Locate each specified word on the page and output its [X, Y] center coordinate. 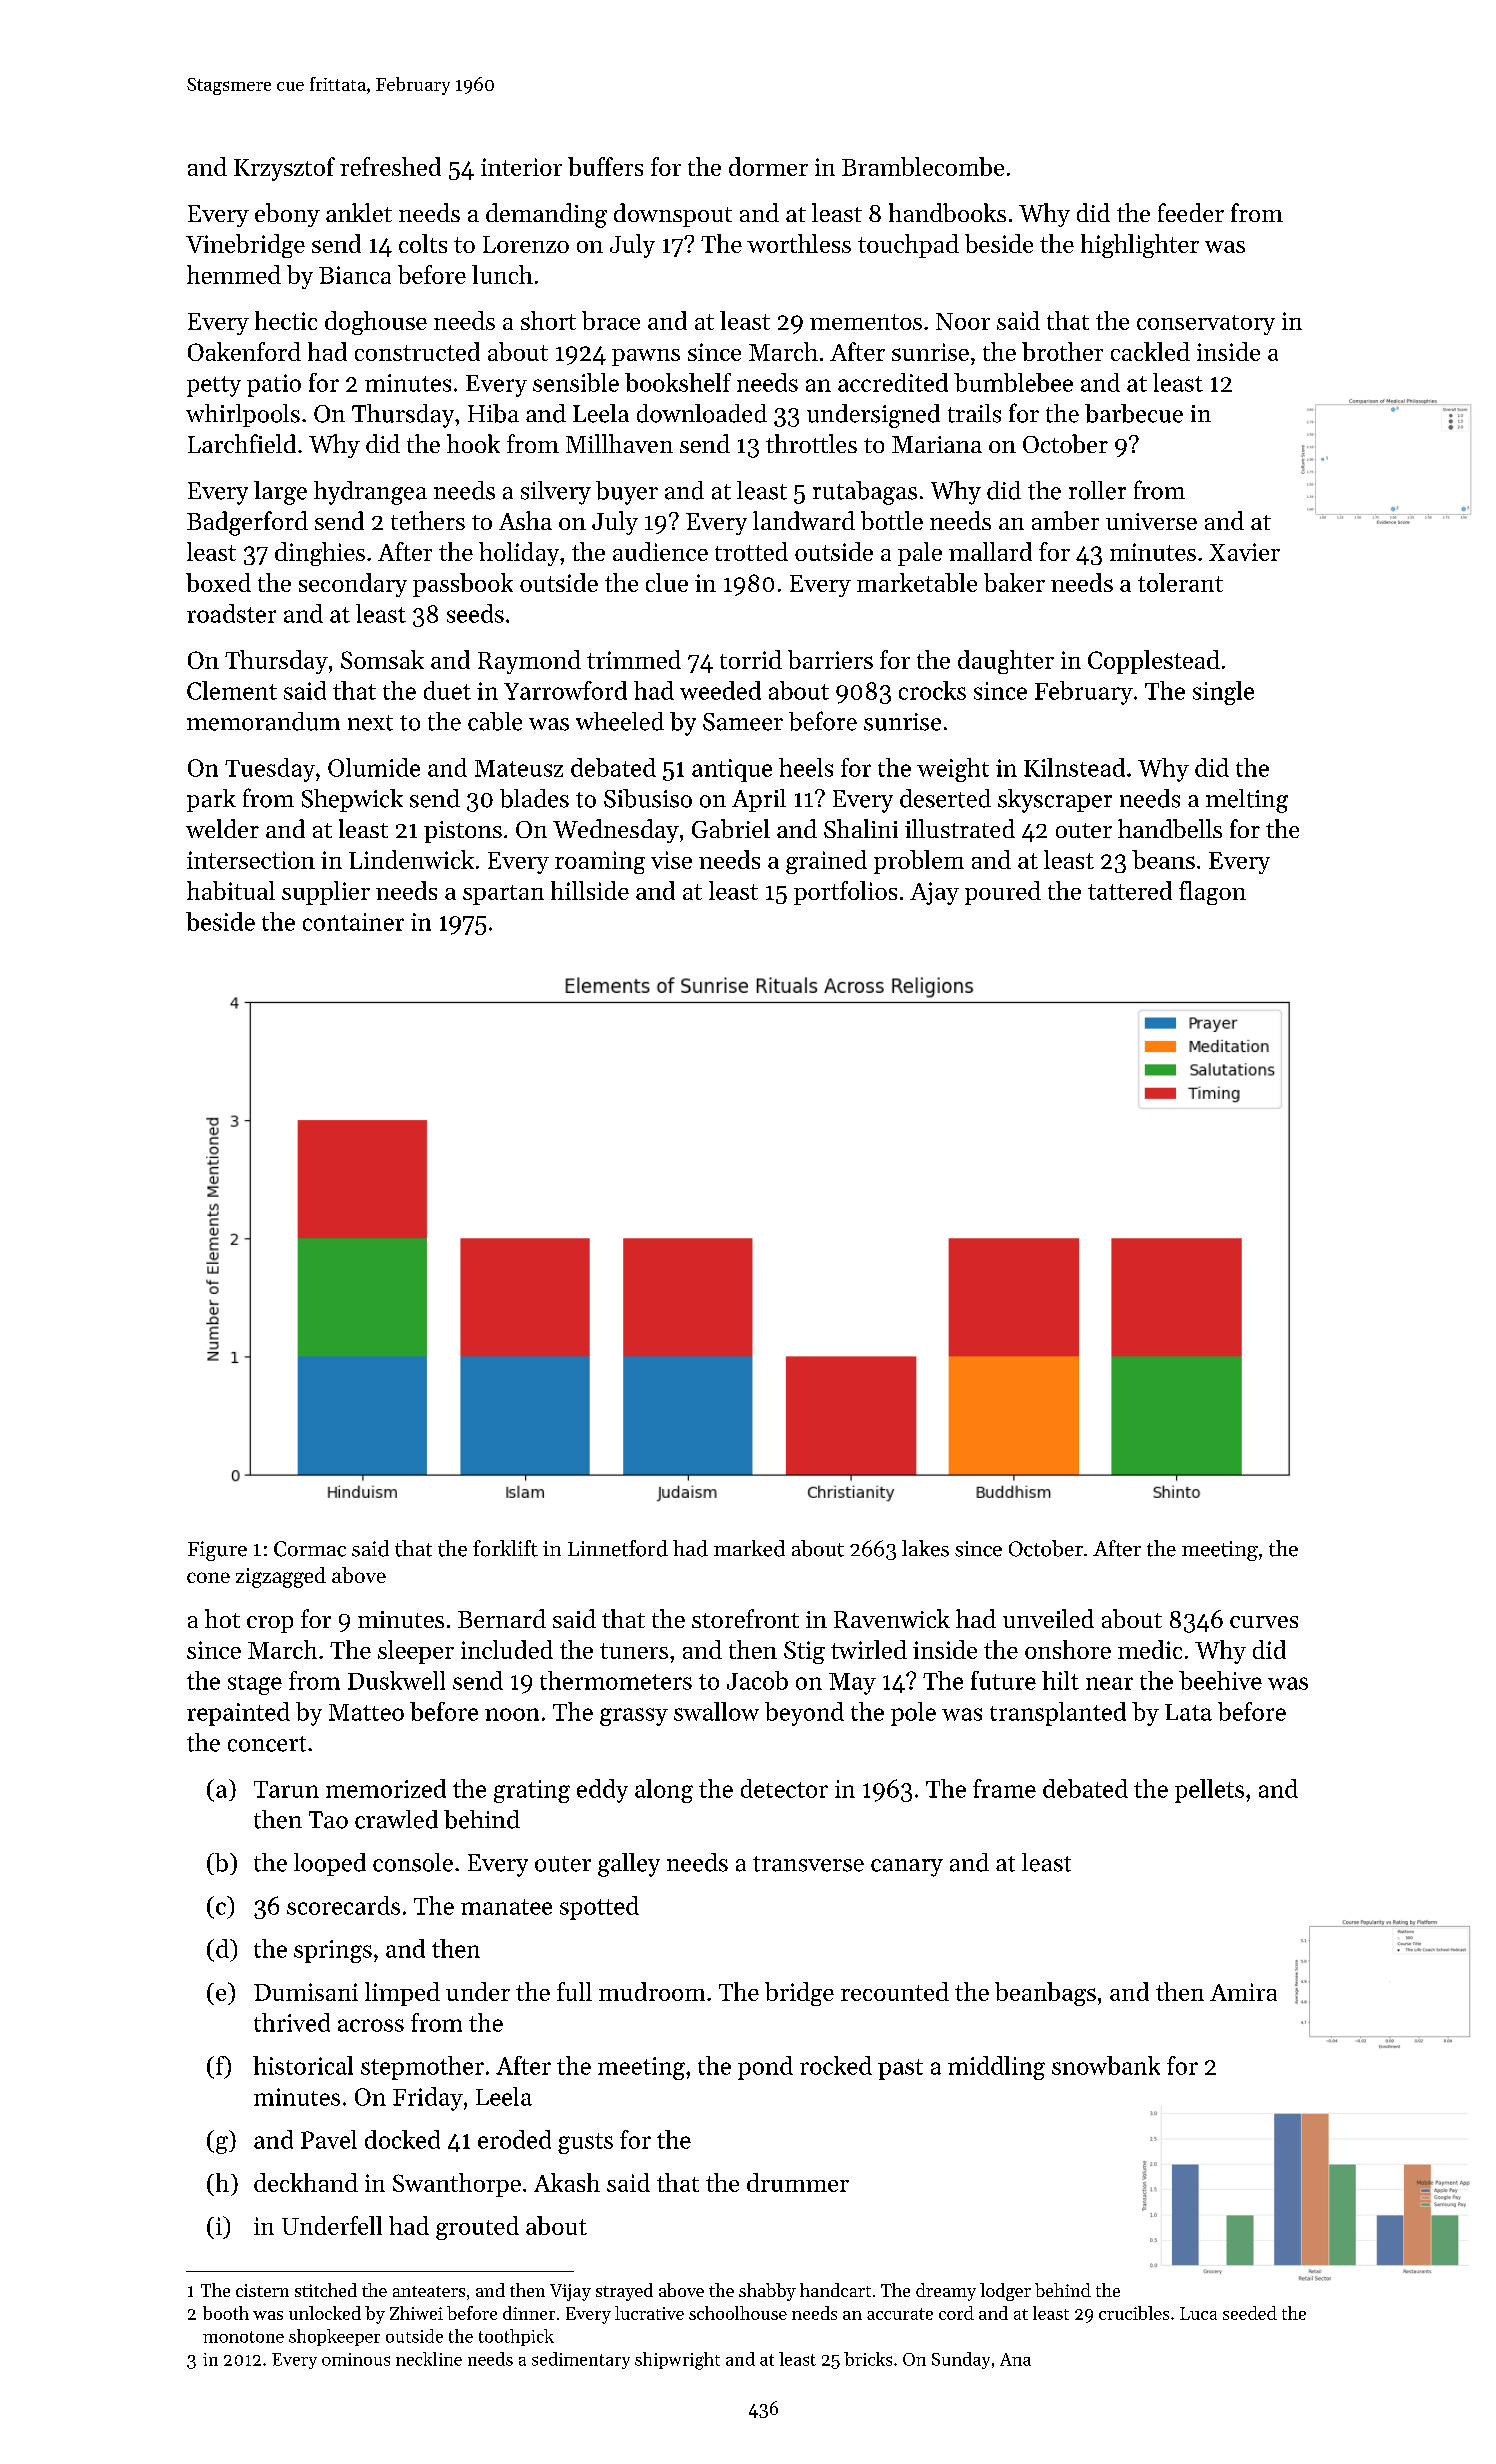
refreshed [390, 166]
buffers [605, 166]
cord [956, 2313]
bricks [868, 2359]
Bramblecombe [923, 166]
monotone [243, 2337]
